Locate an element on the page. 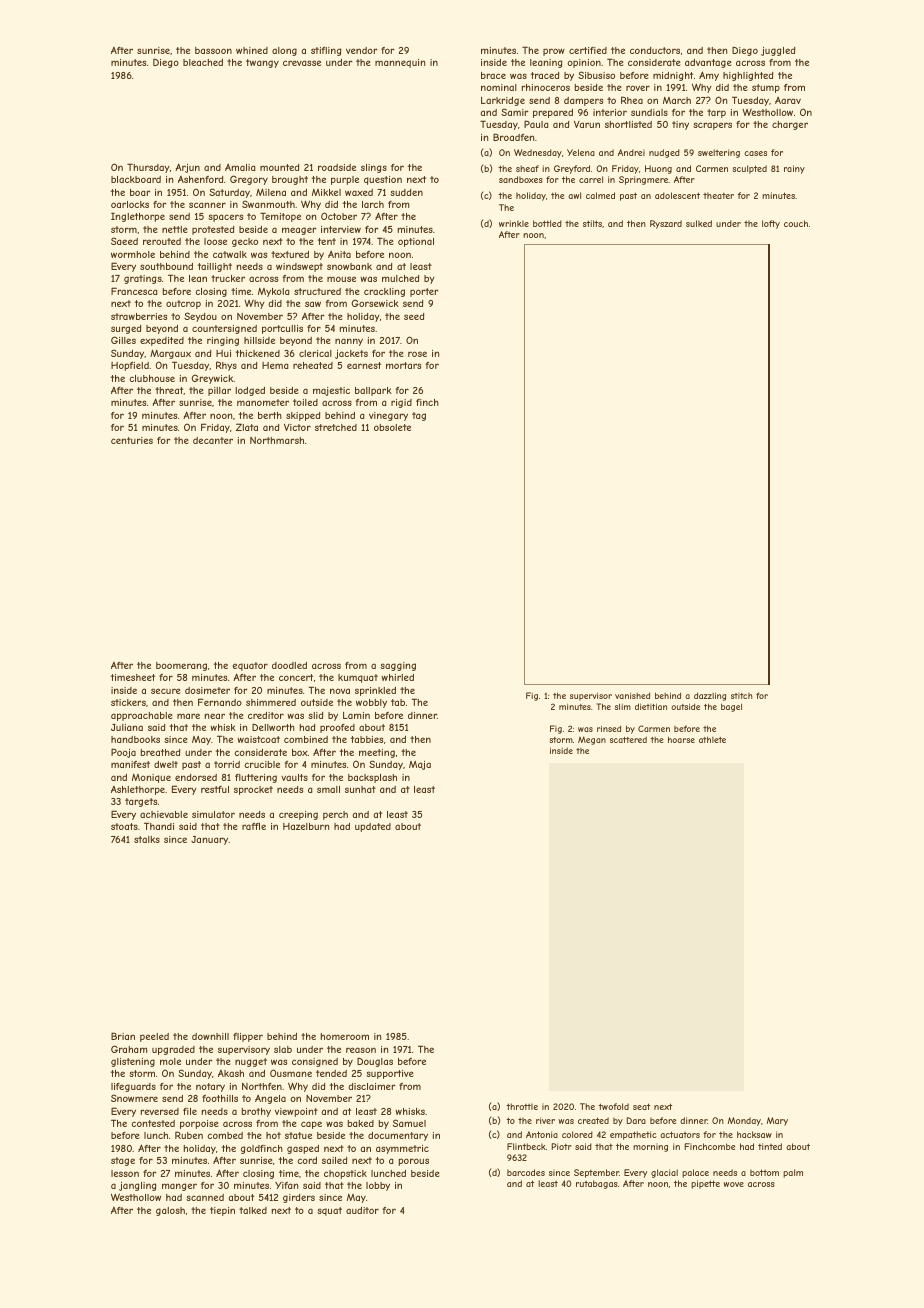  whirled is located at coordinates (397, 677).
